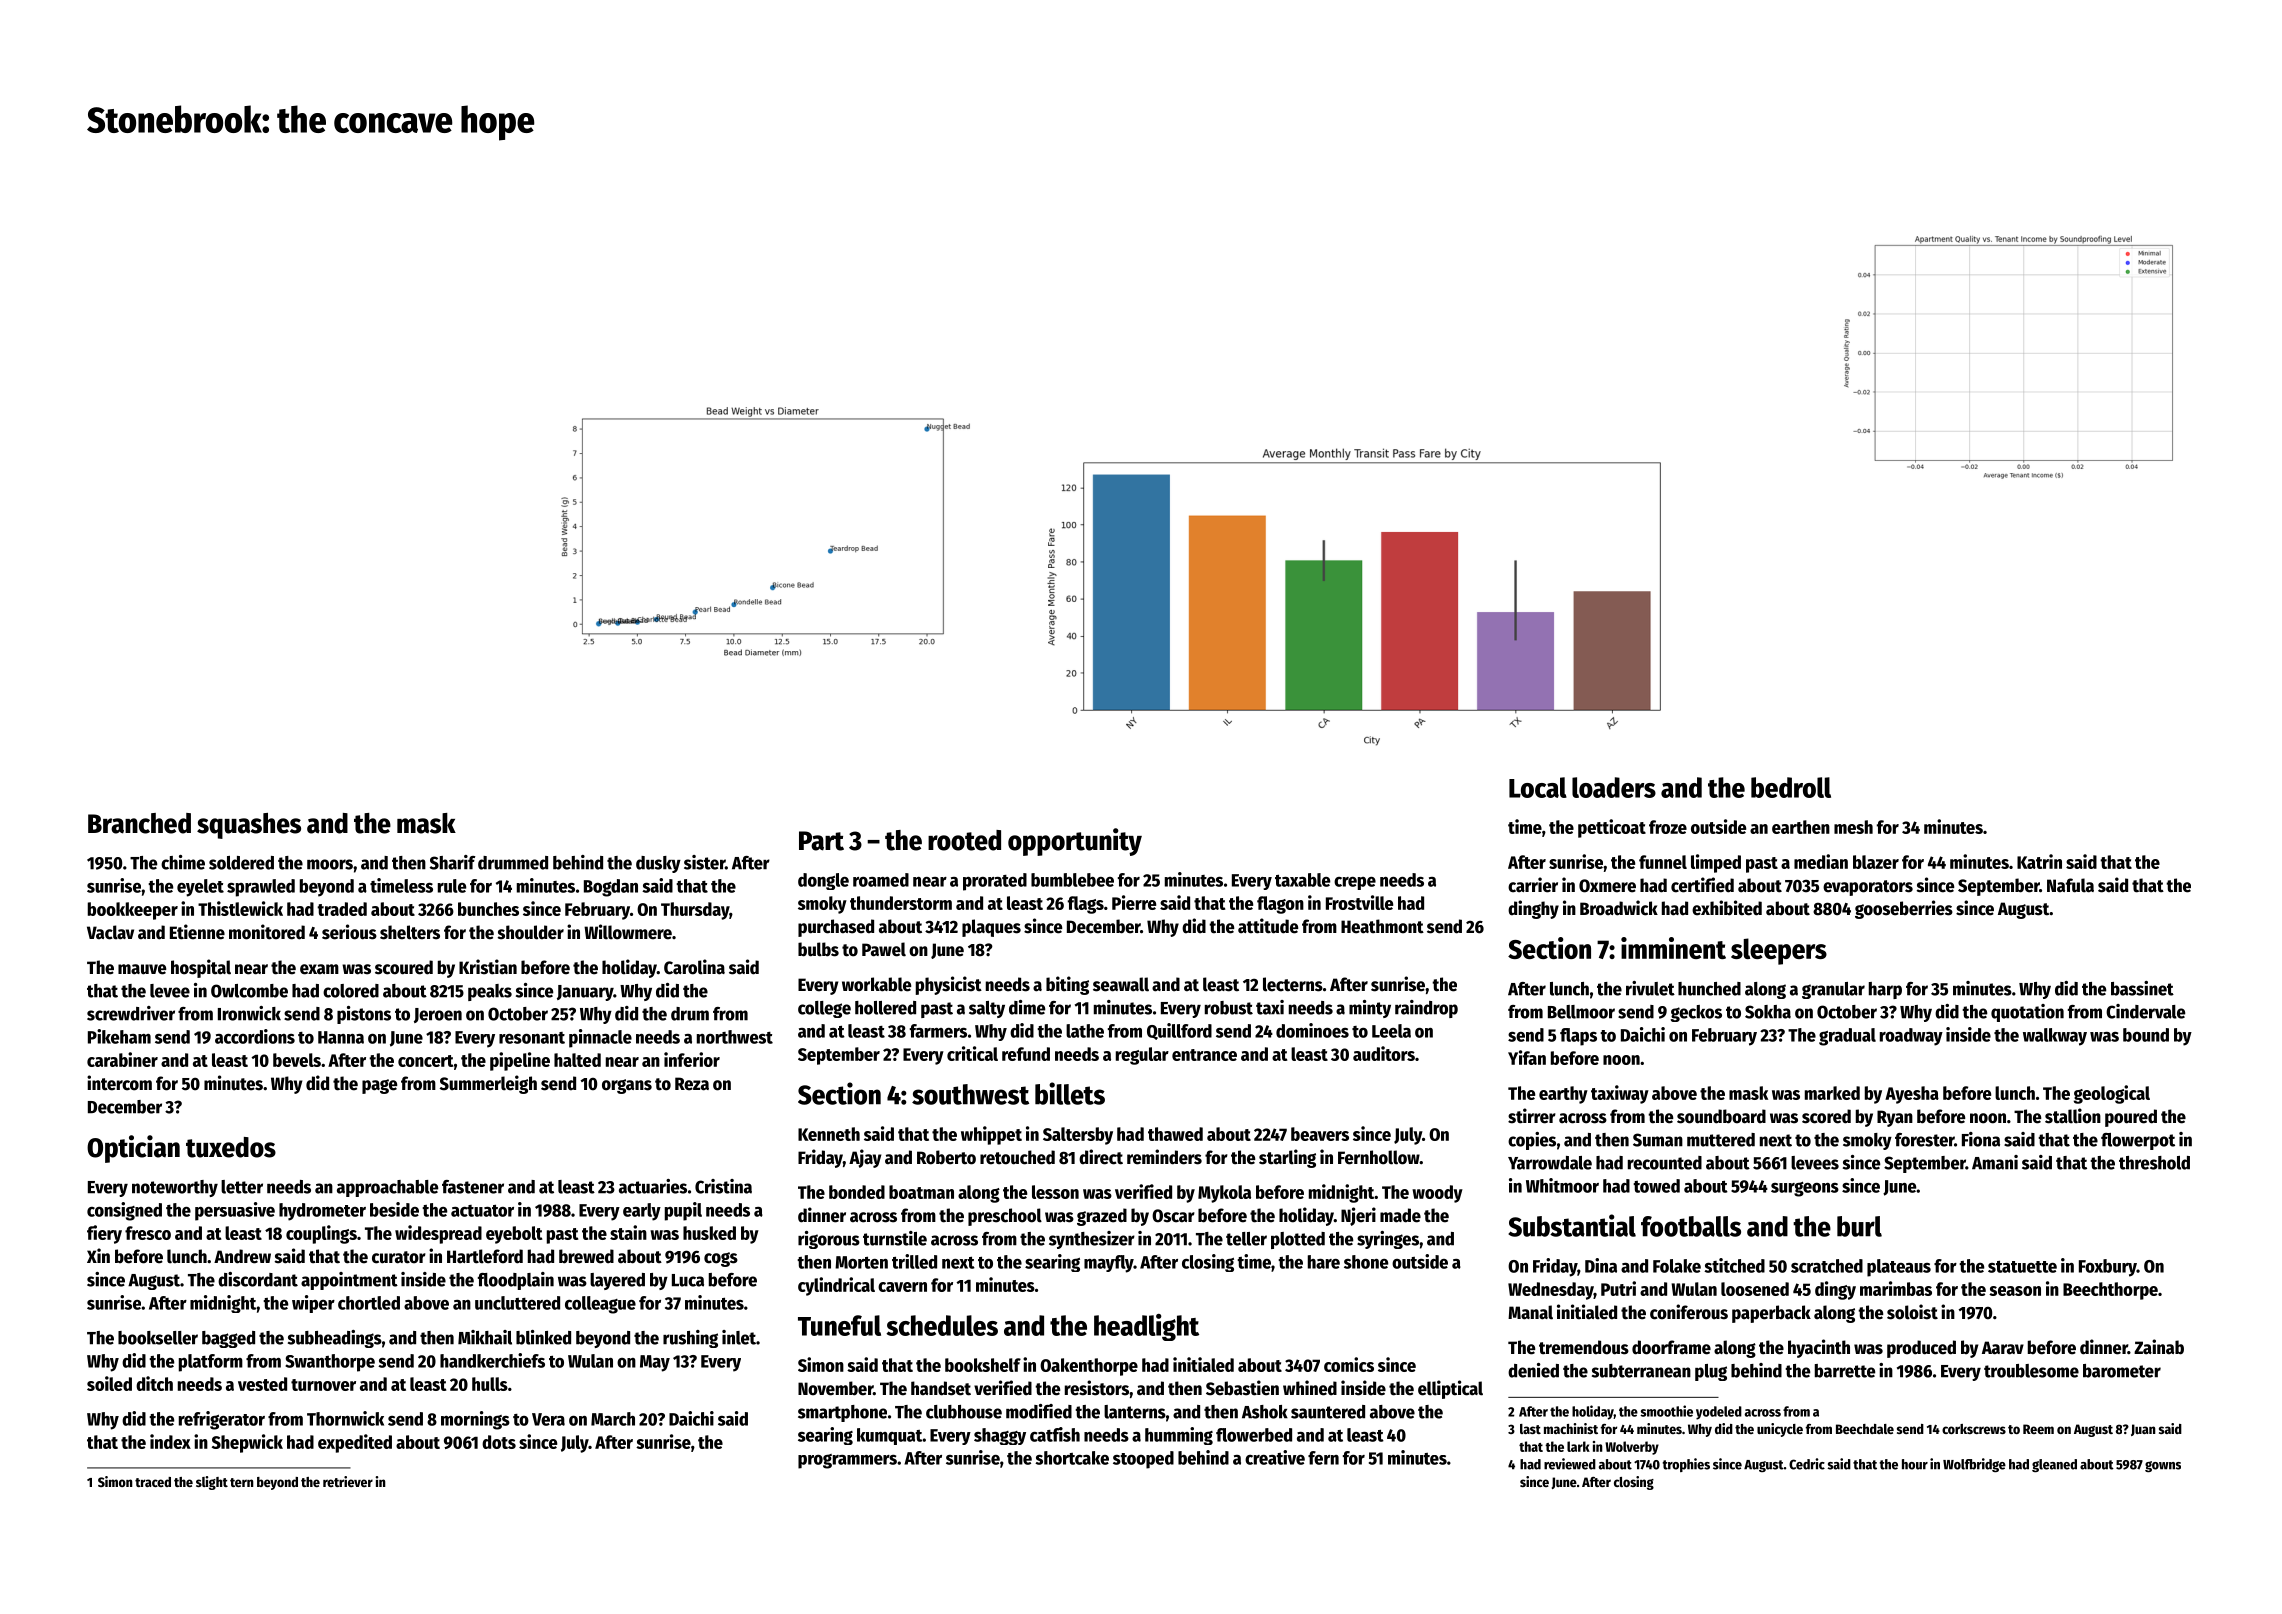 This screenshot has height=1614, width=2282. I want to click on Pikeham, so click(119, 1036).
